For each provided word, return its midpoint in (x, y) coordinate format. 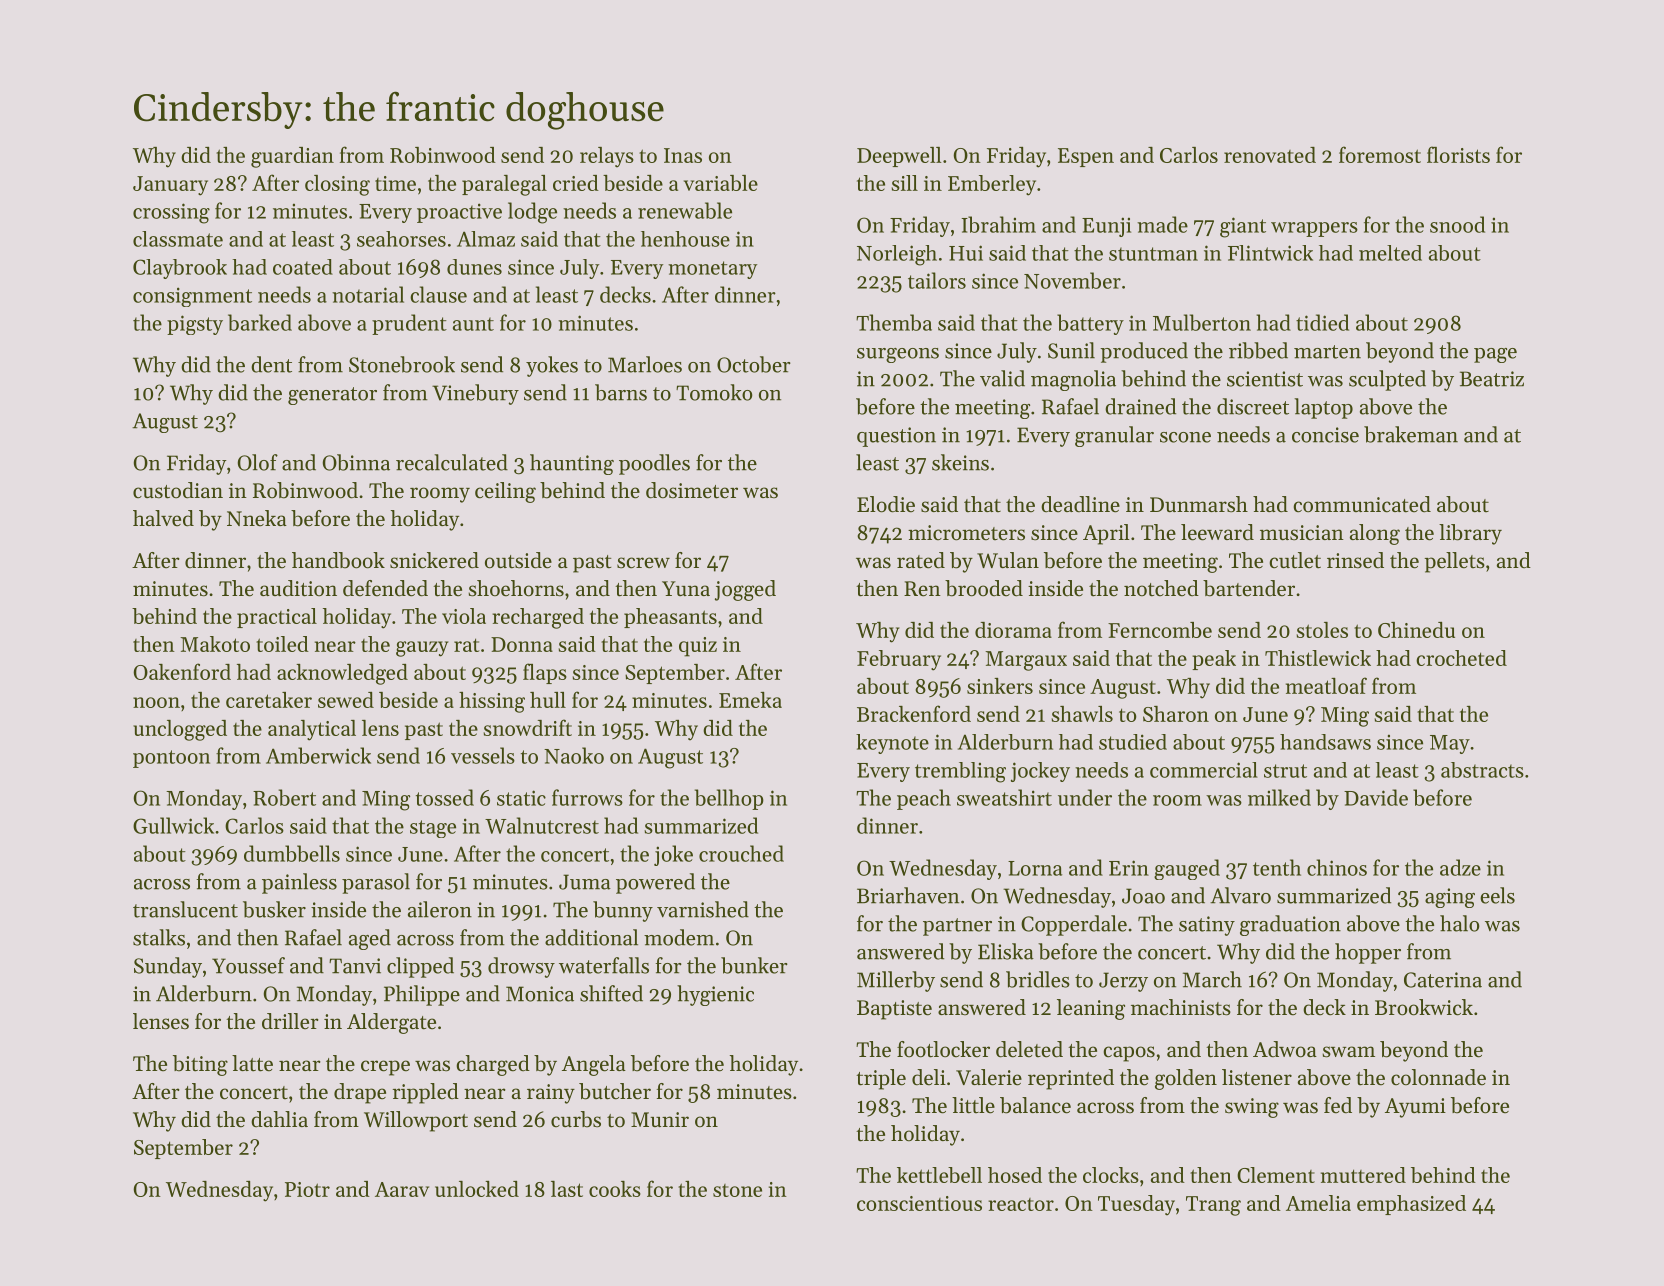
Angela (594, 1065)
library (1470, 534)
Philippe (422, 995)
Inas (683, 155)
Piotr (307, 1189)
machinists (1181, 1007)
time (395, 183)
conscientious (919, 1203)
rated (921, 560)
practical (277, 618)
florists (1458, 154)
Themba (894, 322)
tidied (1322, 322)
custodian (178, 490)
